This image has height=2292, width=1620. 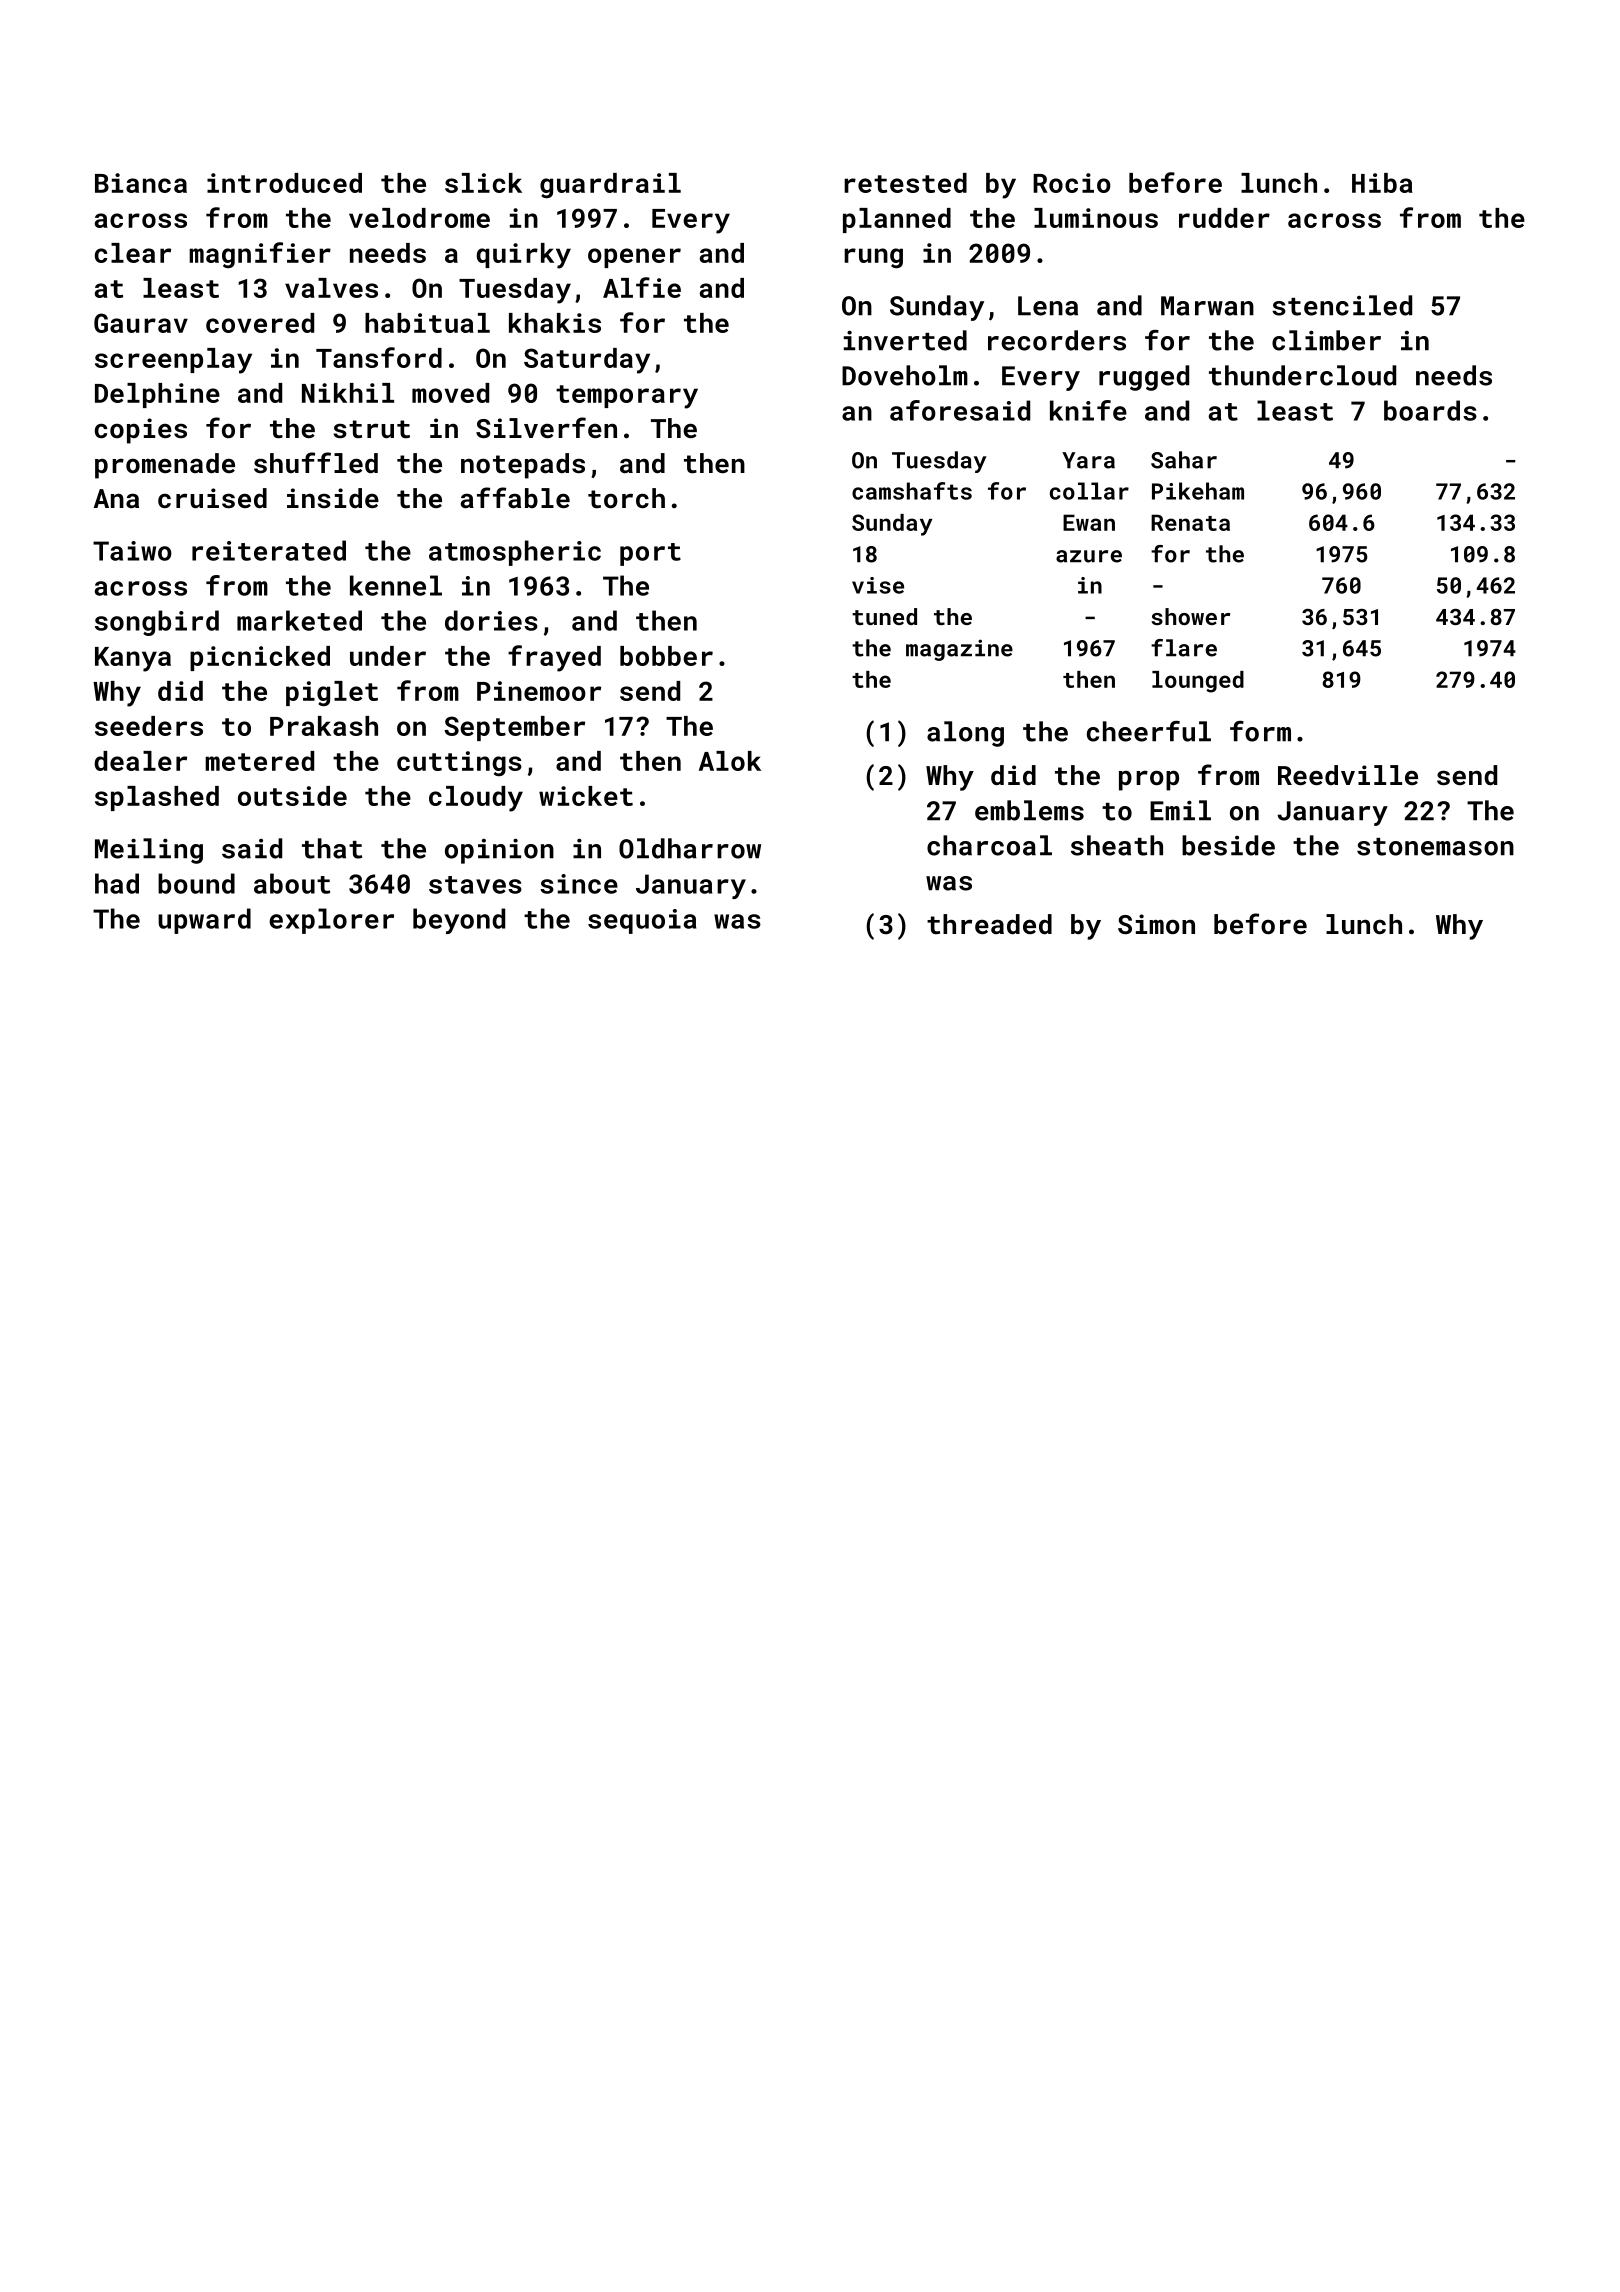 What do you see at coordinates (157, 623) in the image?
I see `songbird` at bounding box center [157, 623].
